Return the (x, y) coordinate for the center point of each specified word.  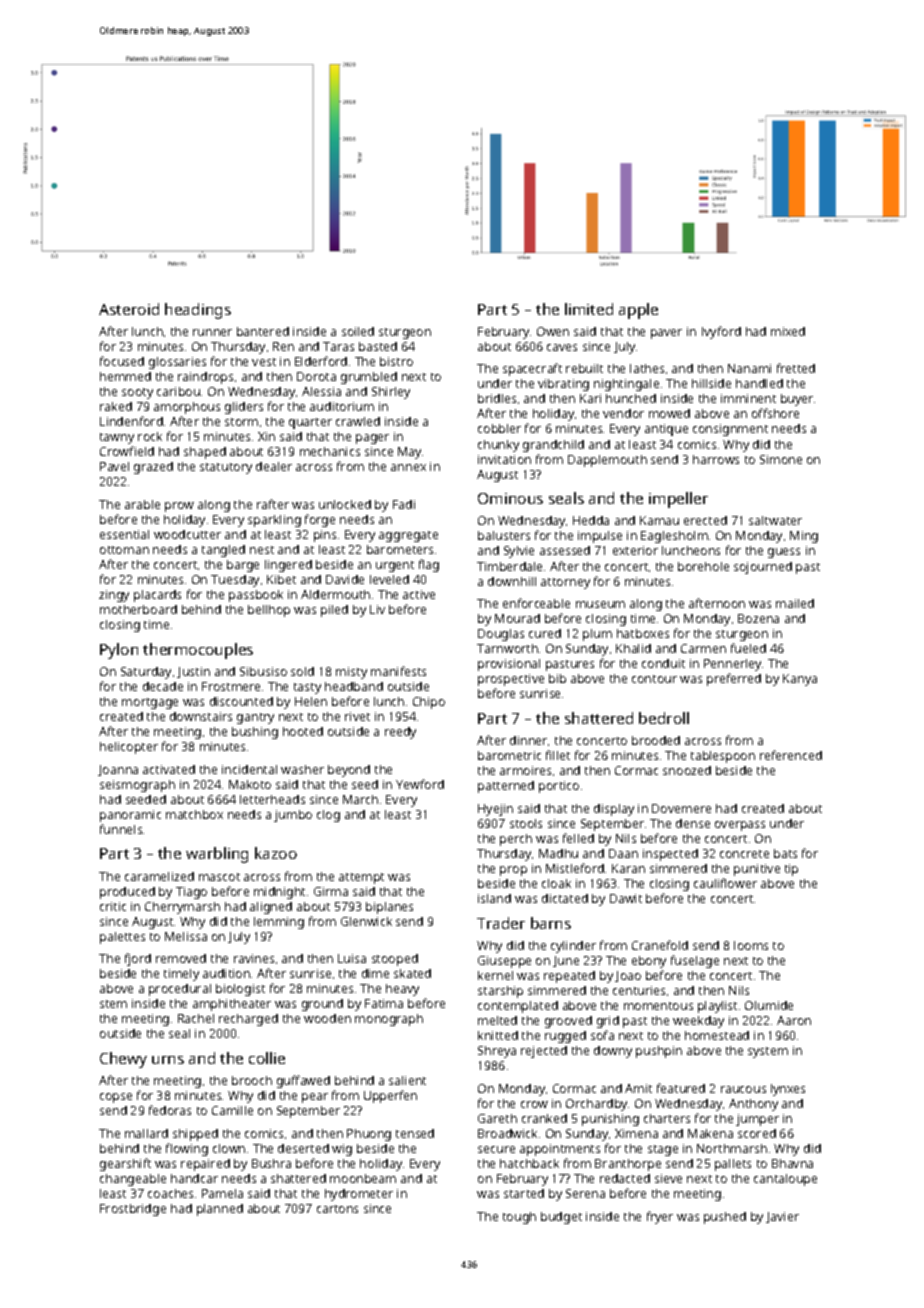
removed (181, 958)
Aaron (794, 1020)
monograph (389, 1020)
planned (220, 1210)
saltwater (775, 520)
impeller (678, 500)
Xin (266, 436)
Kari (590, 398)
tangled (223, 551)
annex (408, 467)
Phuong (369, 1135)
